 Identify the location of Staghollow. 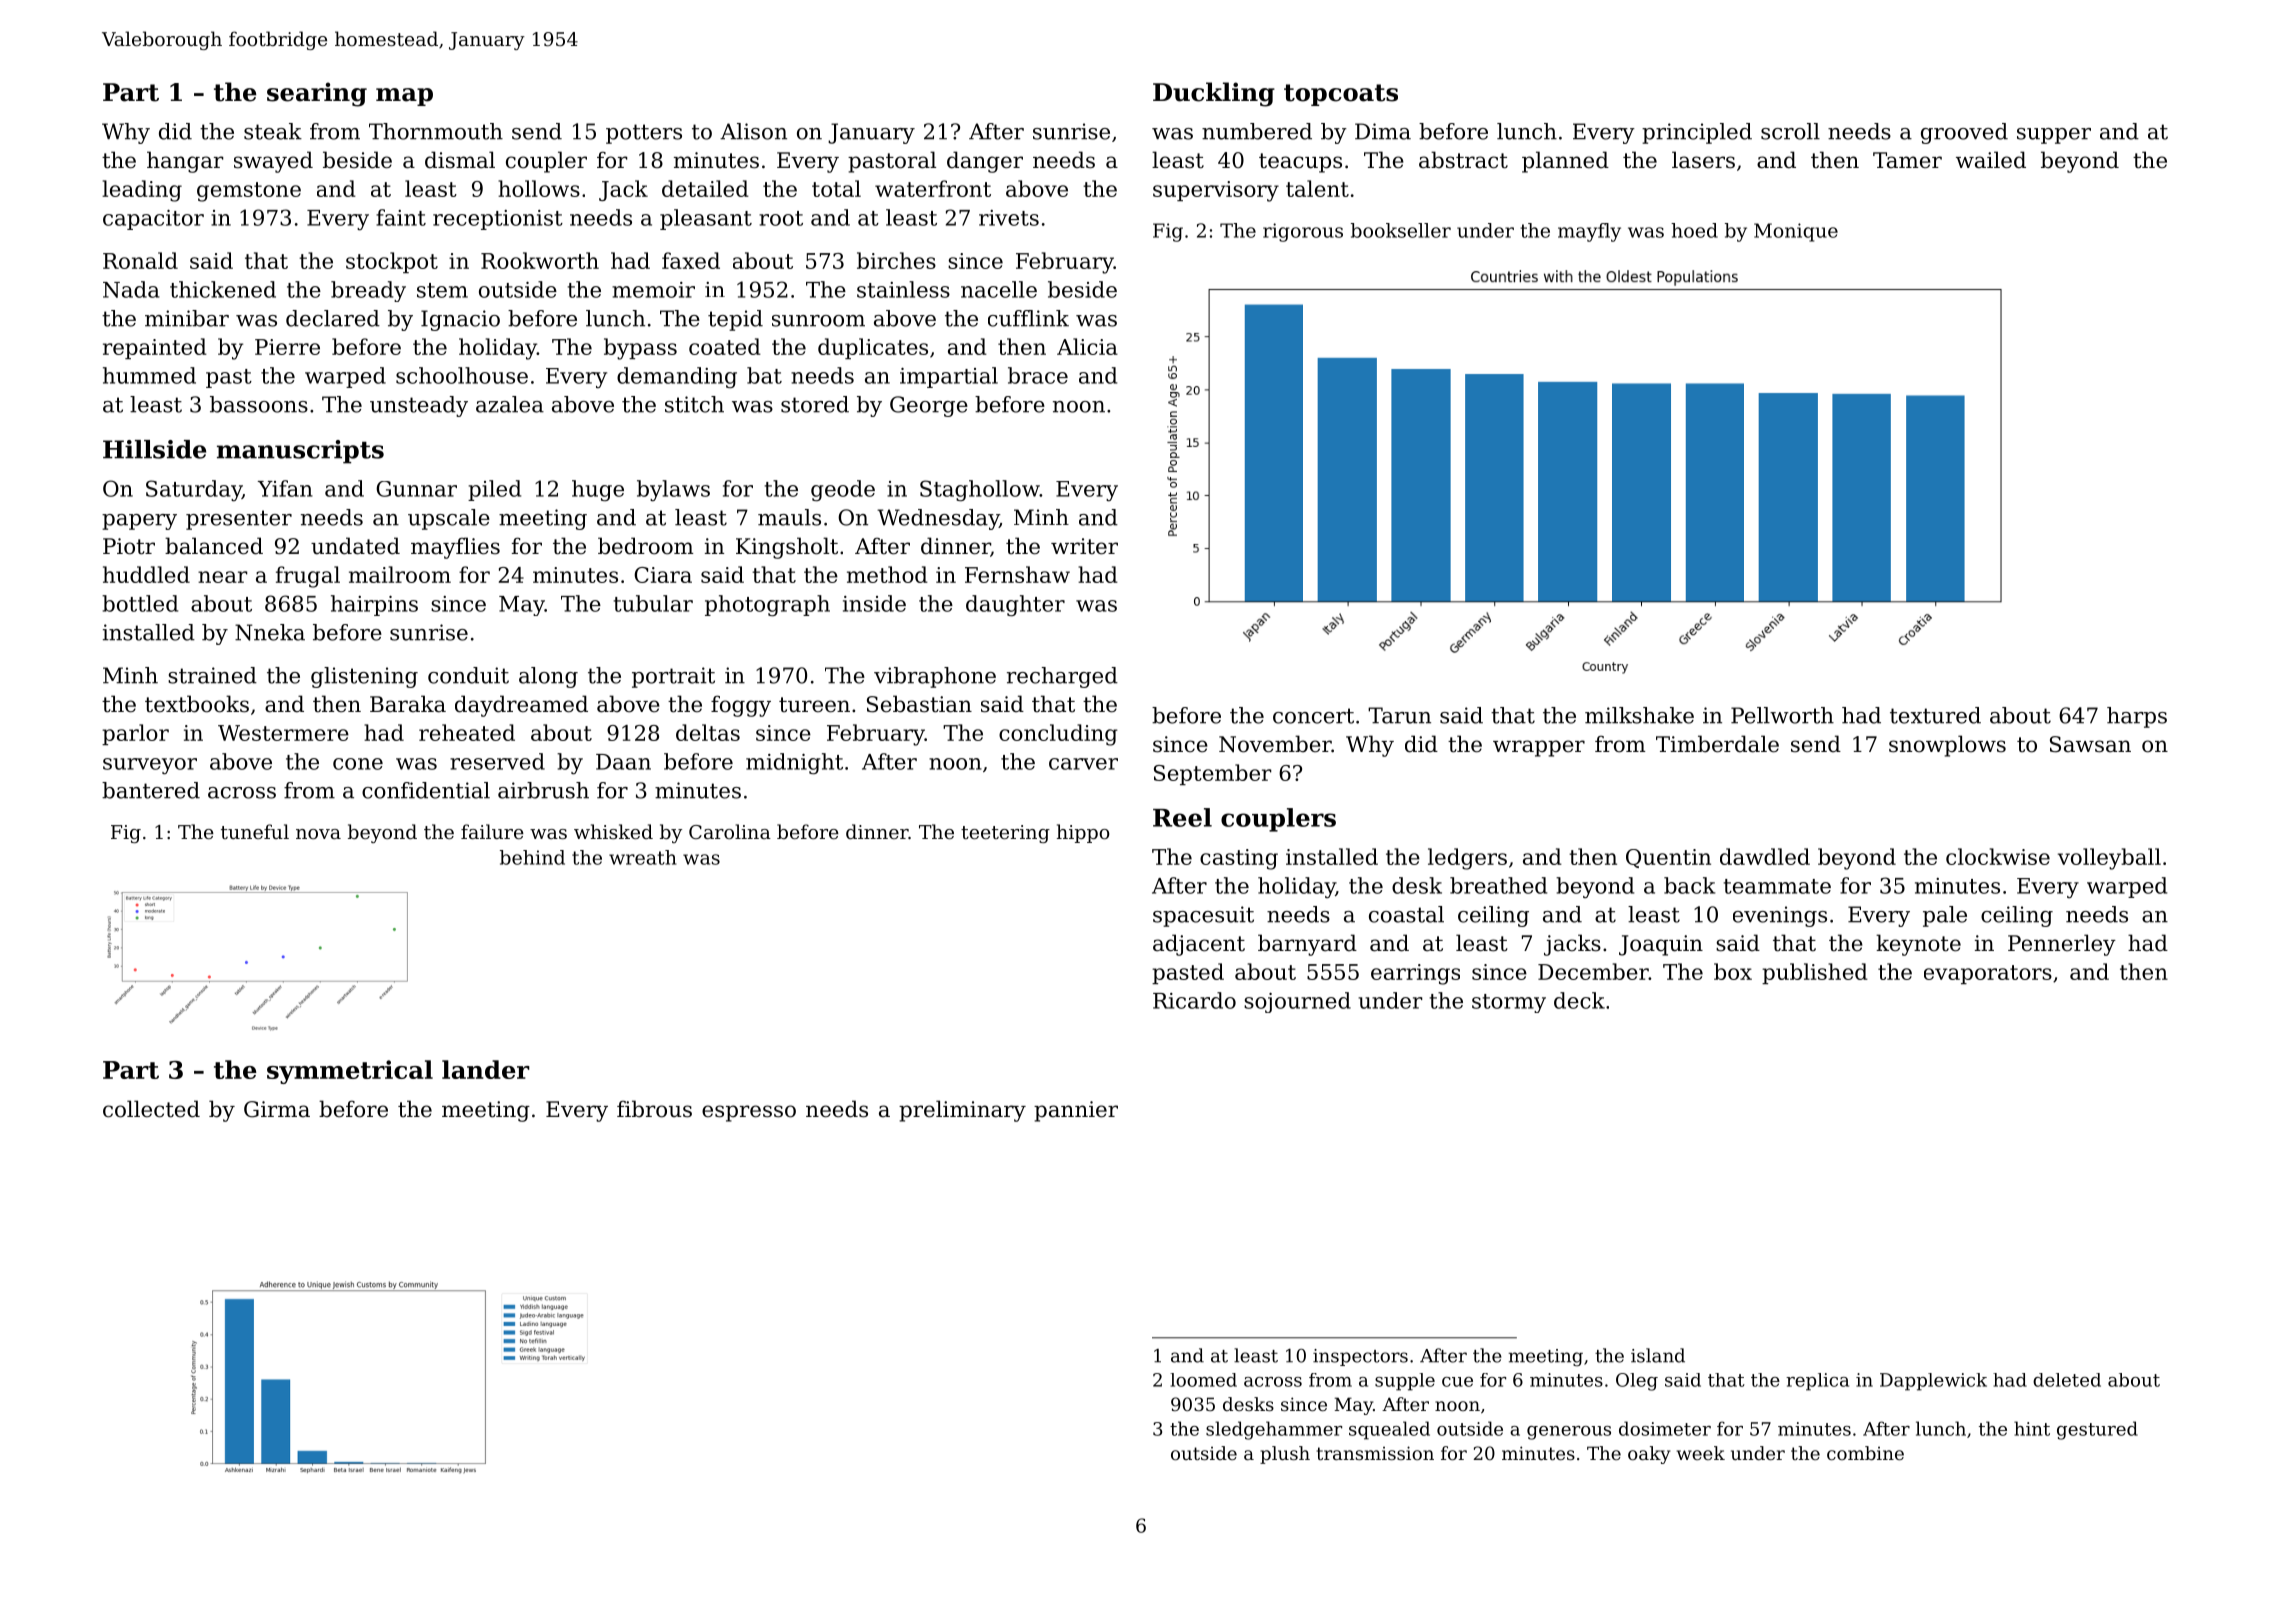
(980, 490).
